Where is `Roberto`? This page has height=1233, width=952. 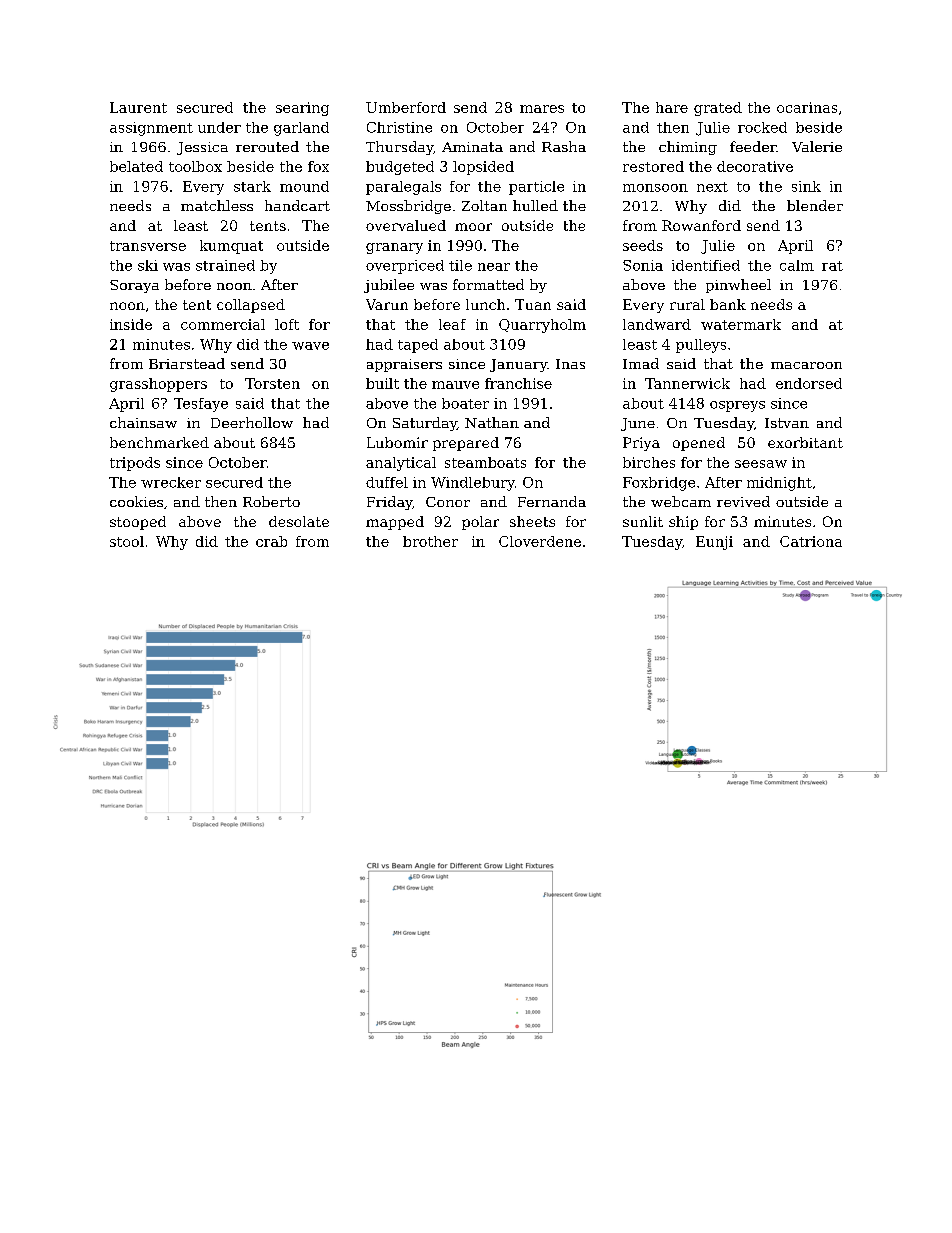
Roberto is located at coordinates (271, 501).
